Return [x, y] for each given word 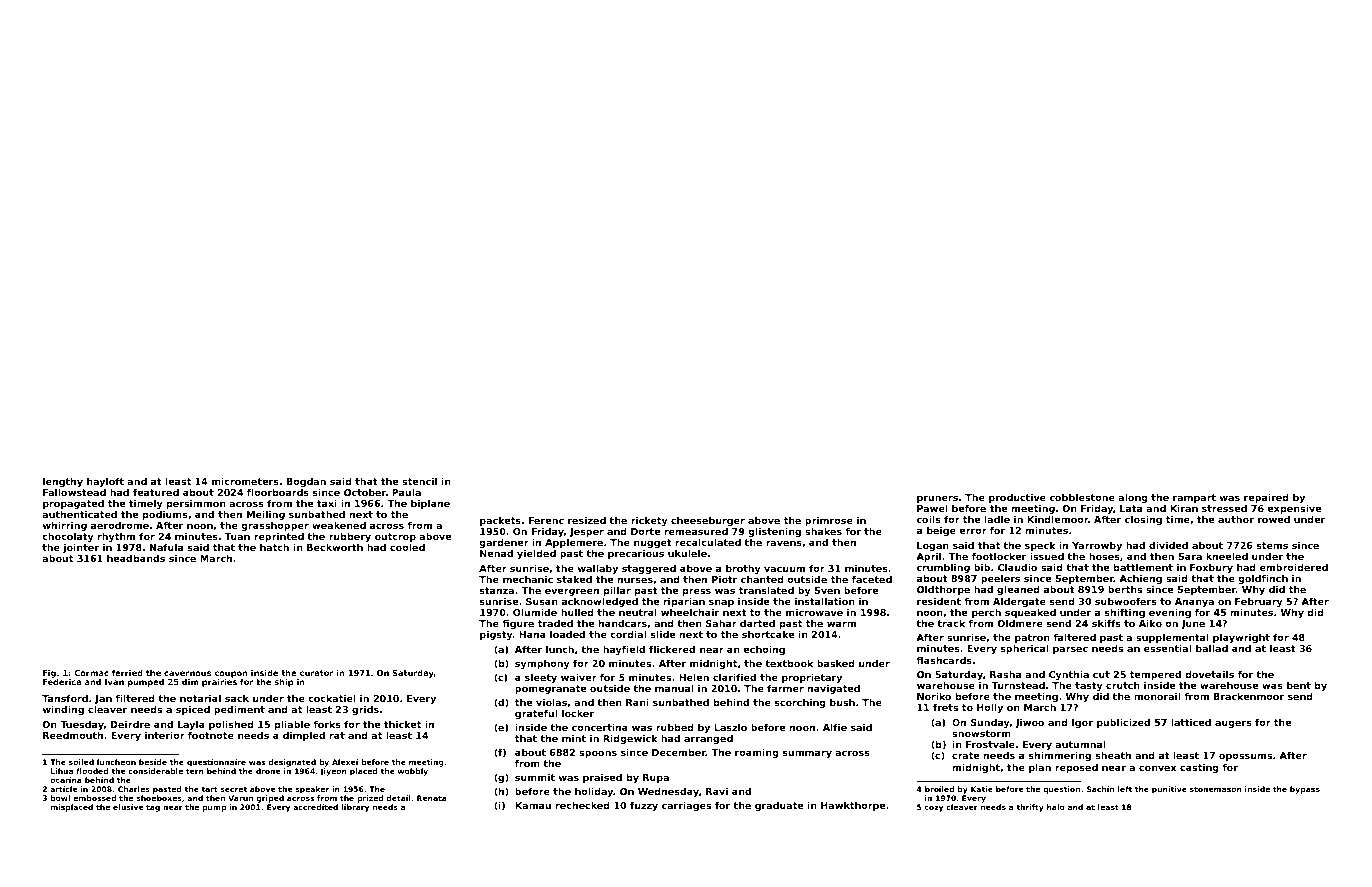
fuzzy [644, 806]
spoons [598, 754]
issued [1047, 556]
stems [1272, 545]
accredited [315, 807]
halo [1056, 807]
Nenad [496, 553]
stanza [497, 590]
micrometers [245, 481]
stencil [419, 481]
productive [1017, 498]
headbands [136, 558]
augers [1233, 724]
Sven [827, 590]
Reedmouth [73, 735]
